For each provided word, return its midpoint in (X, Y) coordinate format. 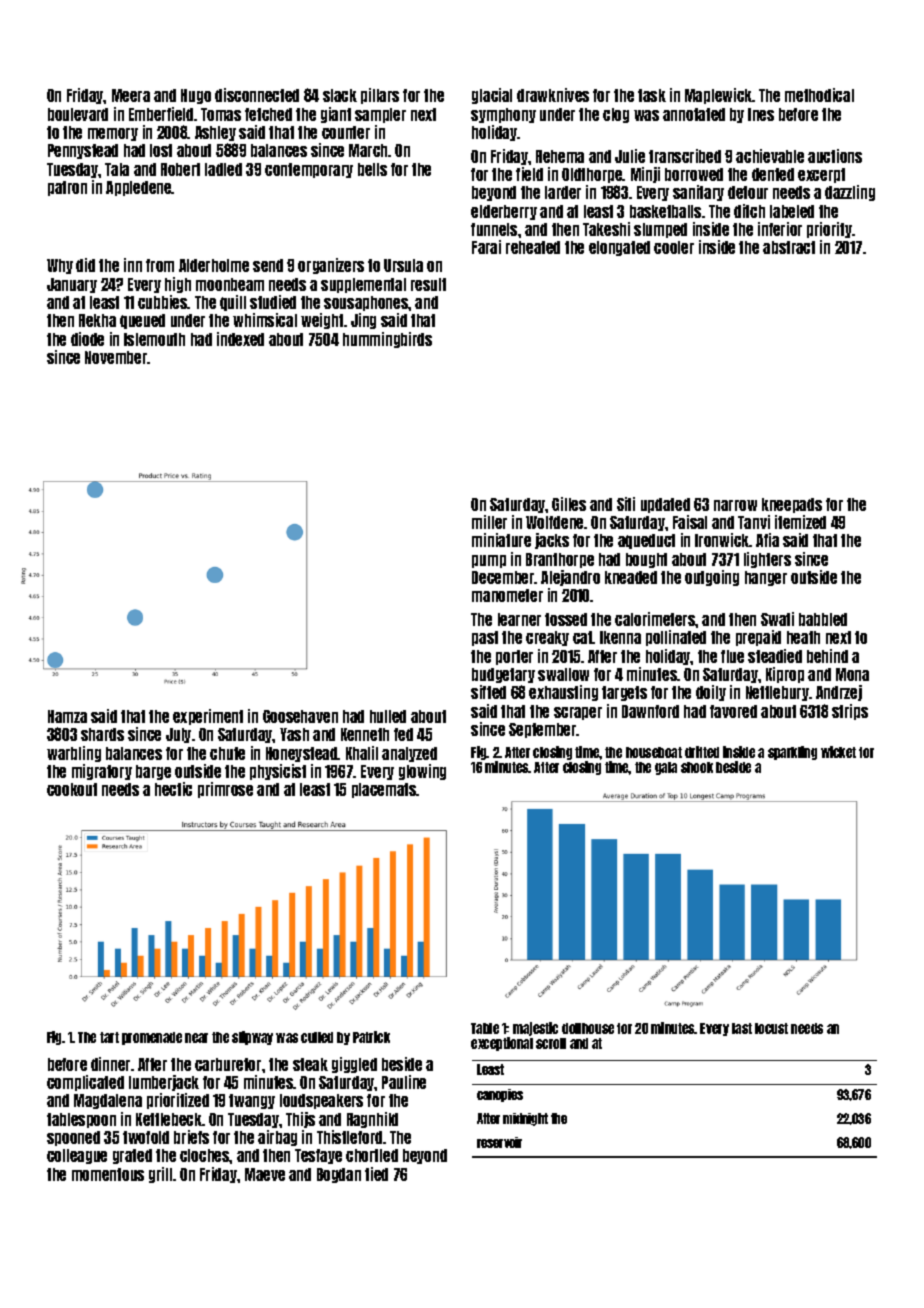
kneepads (792, 505)
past (485, 638)
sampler (380, 115)
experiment (208, 717)
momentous (108, 1174)
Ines (761, 114)
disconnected (257, 95)
